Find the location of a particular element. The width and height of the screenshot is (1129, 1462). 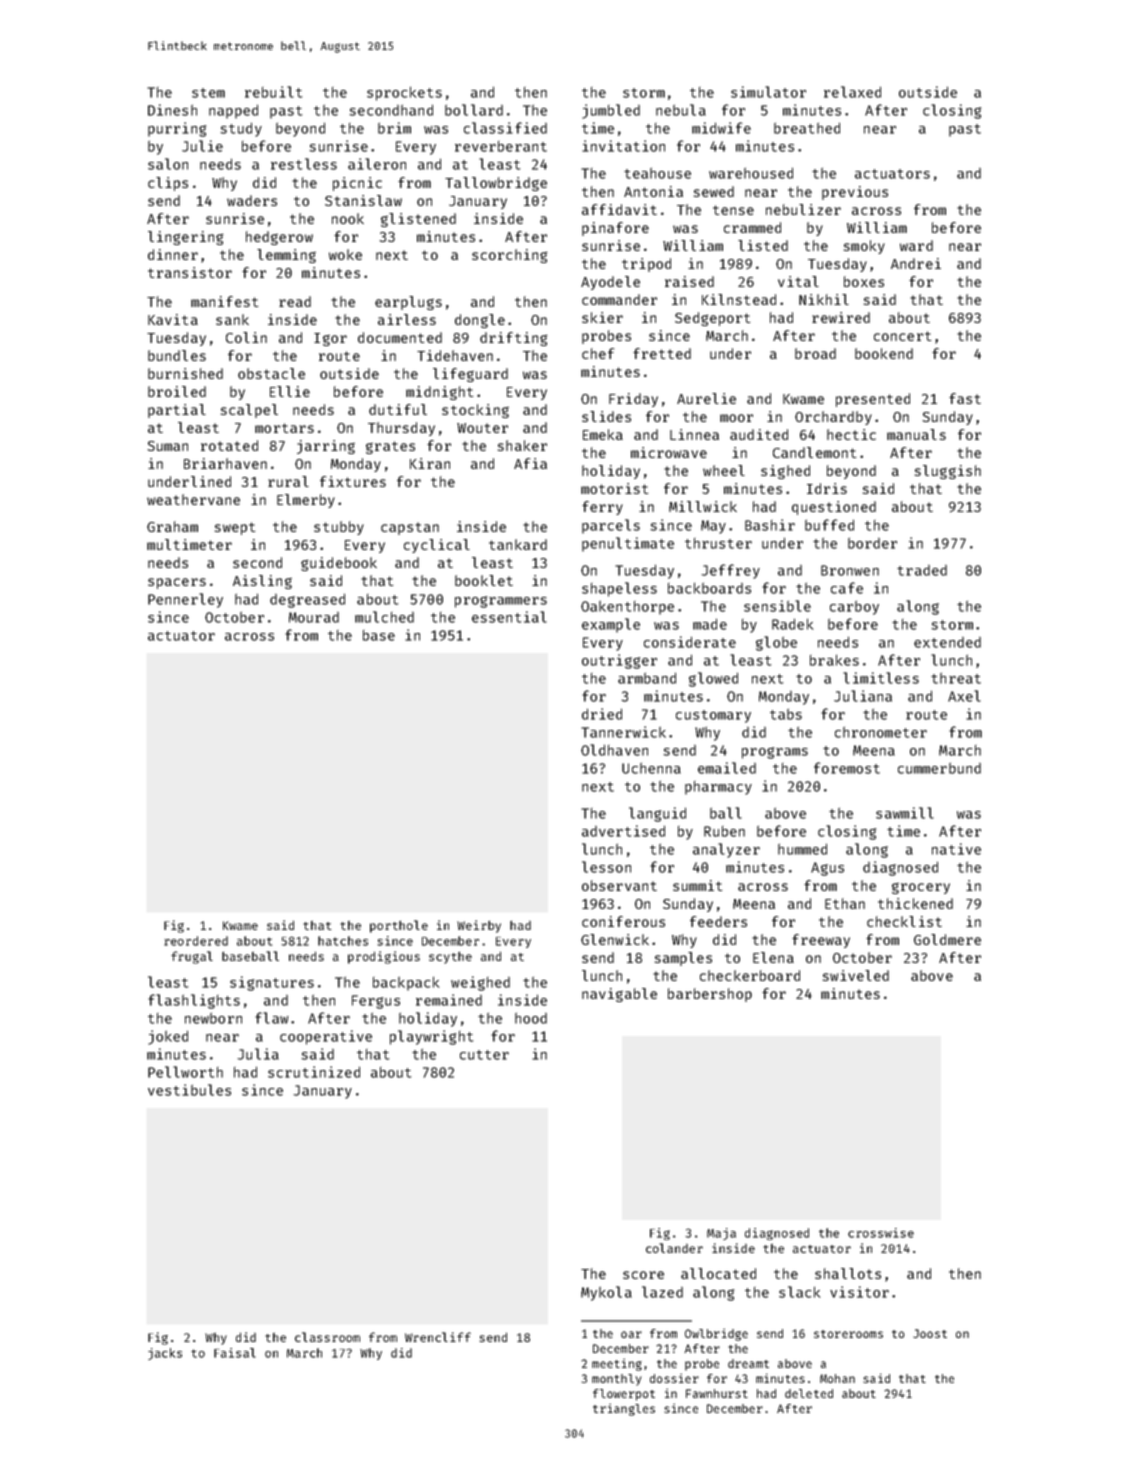

Glenwick is located at coordinates (615, 939).
